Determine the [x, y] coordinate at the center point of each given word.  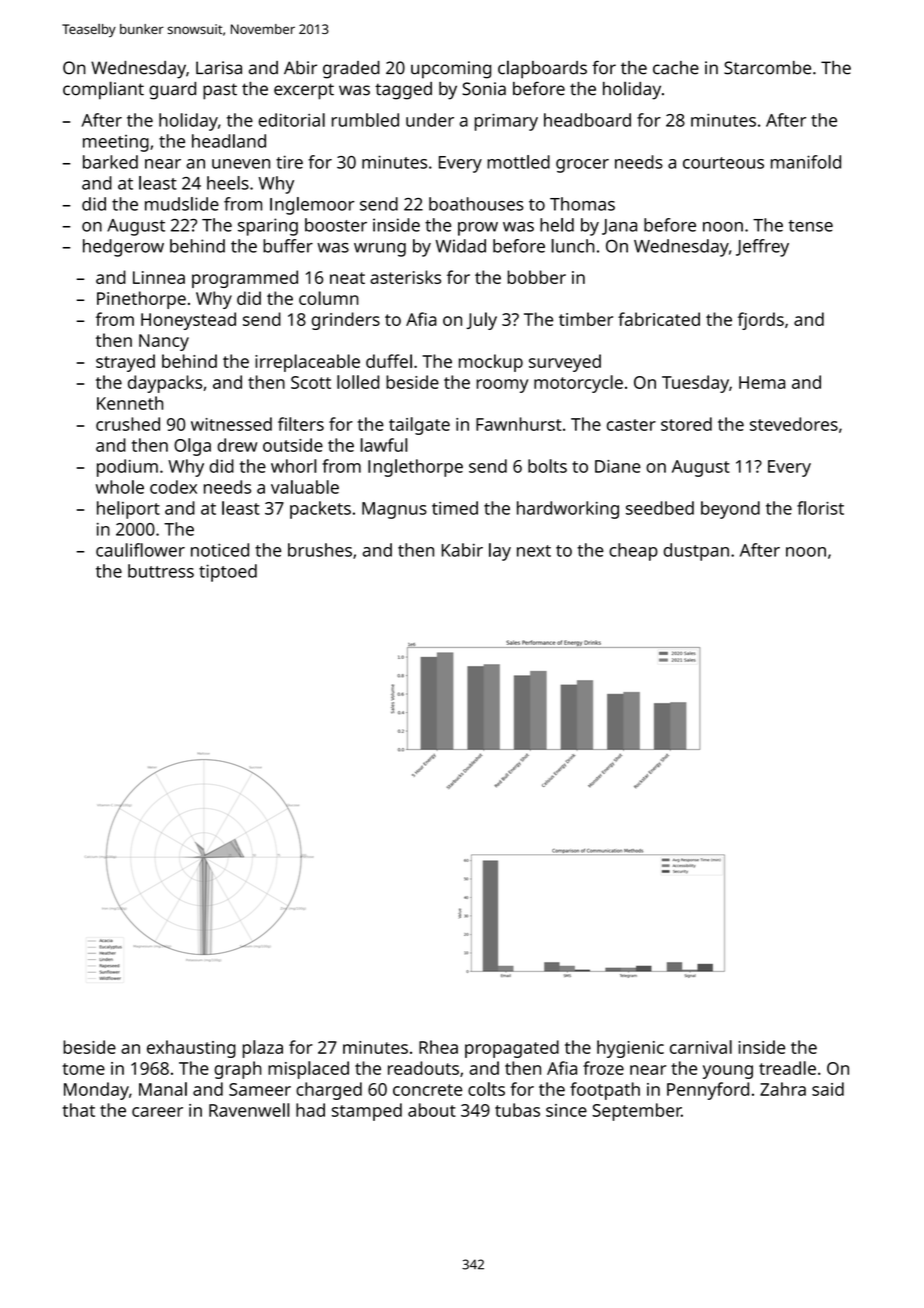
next [534, 551]
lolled [358, 382]
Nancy [164, 342]
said [828, 1089]
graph [238, 1070]
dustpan [696, 552]
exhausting [191, 1049]
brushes [320, 550]
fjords [761, 321]
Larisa [219, 68]
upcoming [451, 70]
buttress [161, 571]
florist [820, 508]
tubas [517, 1110]
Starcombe [767, 68]
